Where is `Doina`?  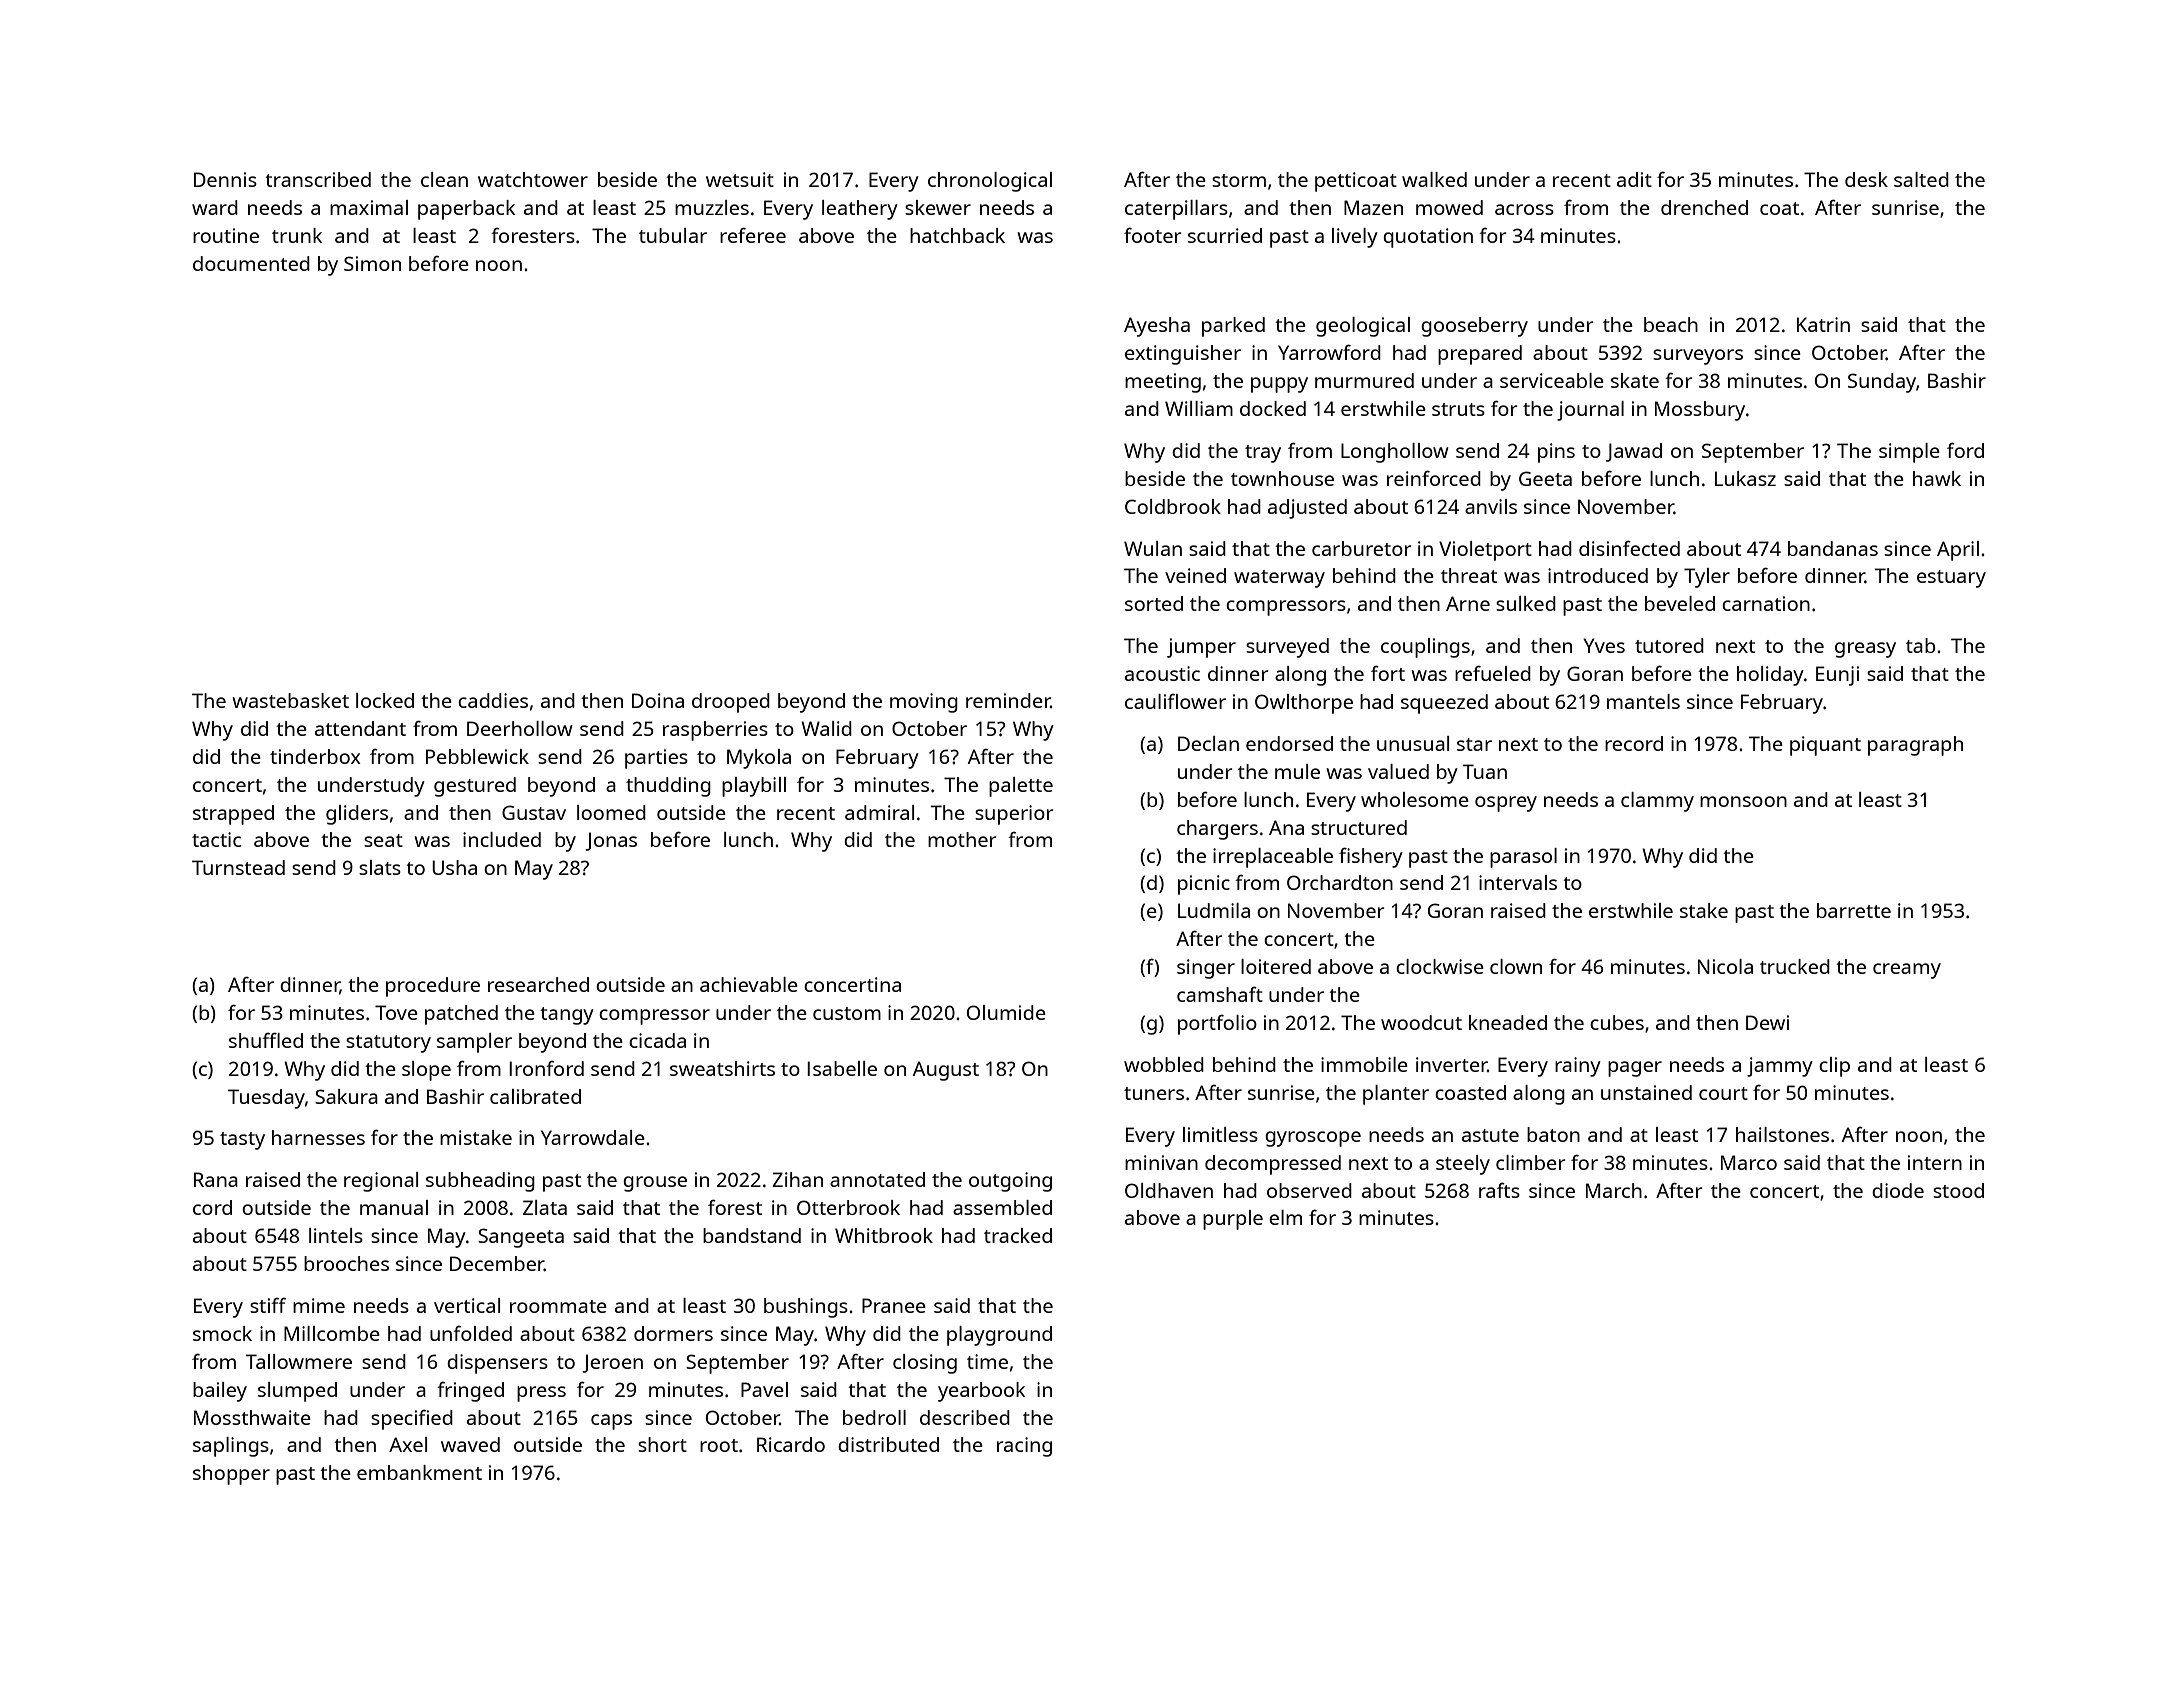 Doina is located at coordinates (658, 700).
